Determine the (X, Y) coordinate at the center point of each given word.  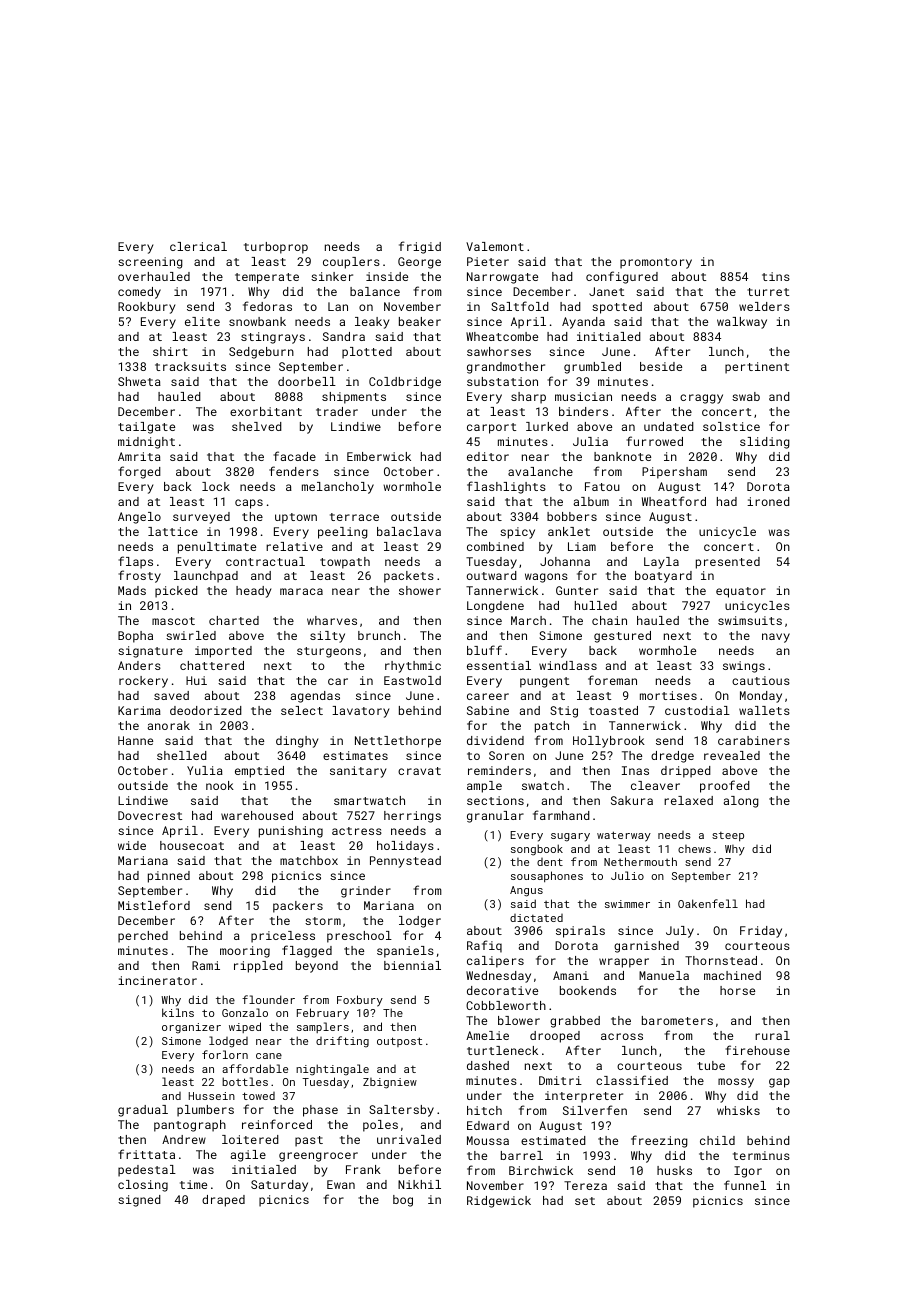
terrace (354, 517)
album (591, 501)
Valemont (495, 246)
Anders (139, 665)
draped (223, 1201)
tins (776, 276)
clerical (198, 246)
